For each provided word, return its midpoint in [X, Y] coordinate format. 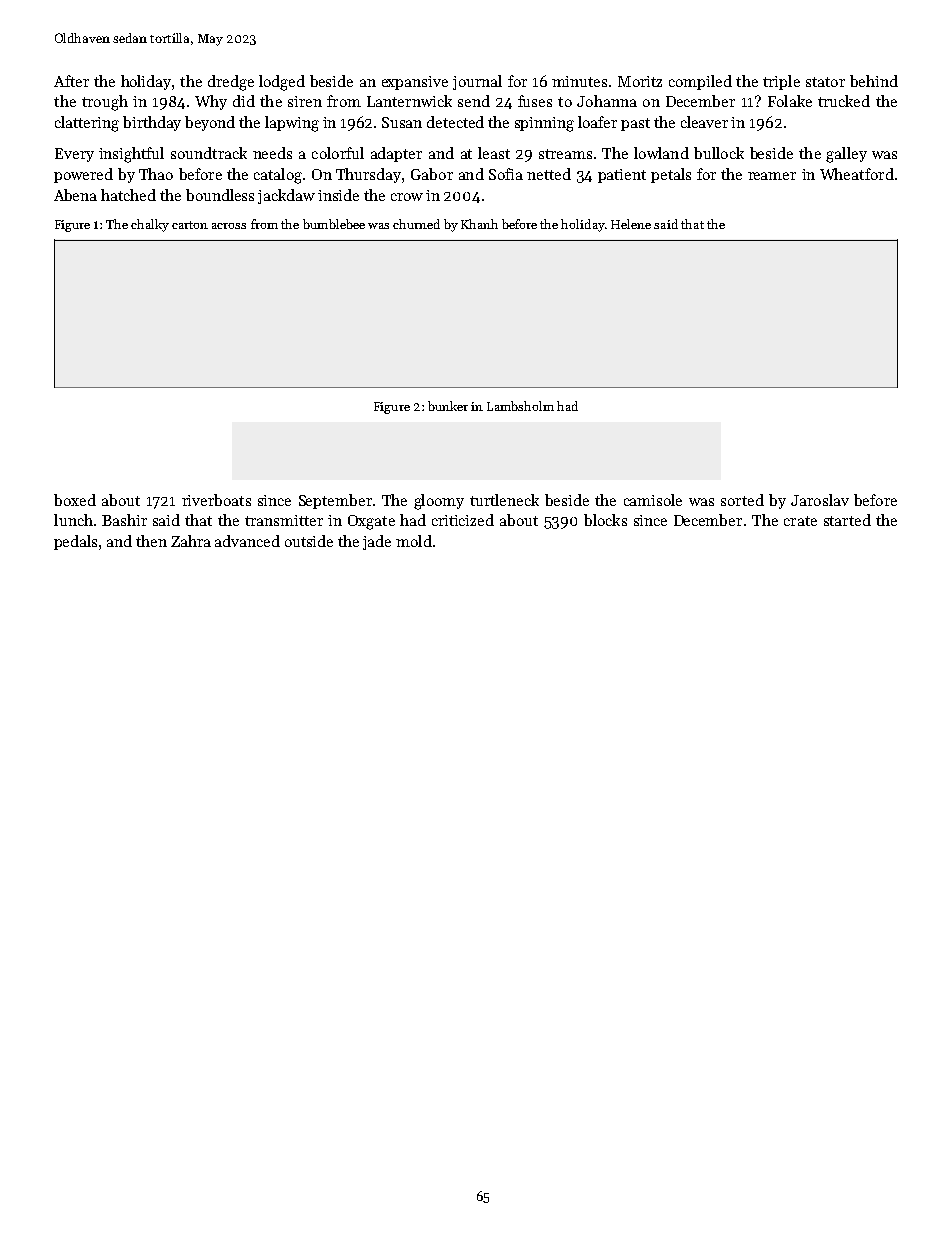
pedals [75, 542]
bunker [448, 406]
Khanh [479, 224]
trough [105, 103]
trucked [844, 101]
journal [477, 82]
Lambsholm [520, 406]
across [229, 226]
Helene [631, 224]
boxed [75, 500]
